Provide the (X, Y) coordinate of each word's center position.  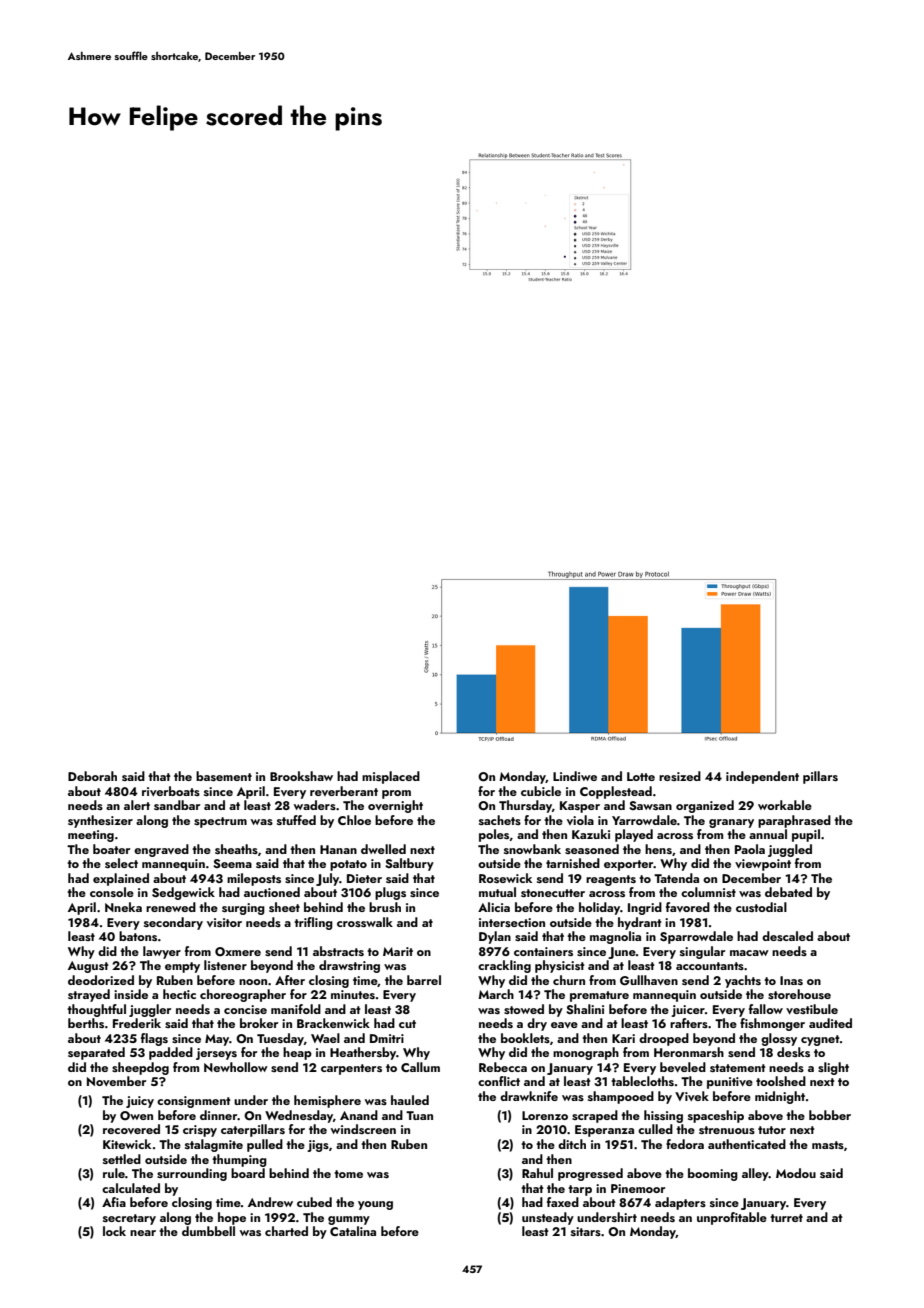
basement (224, 776)
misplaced (391, 777)
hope (232, 1218)
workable (785, 805)
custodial (761, 907)
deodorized (101, 980)
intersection (512, 922)
